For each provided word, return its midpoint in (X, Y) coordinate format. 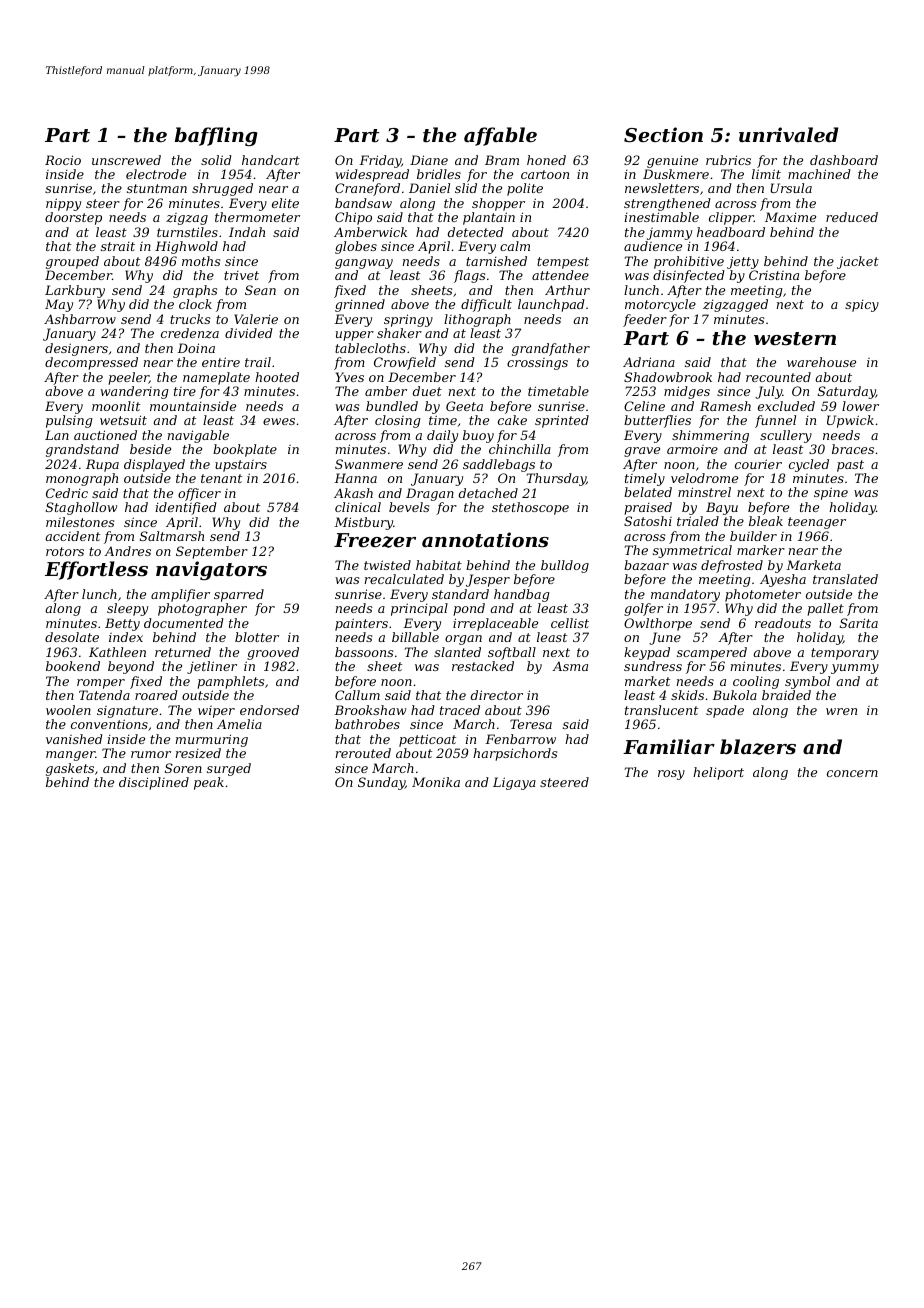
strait (118, 246)
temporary (845, 654)
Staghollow (82, 508)
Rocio (63, 160)
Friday (380, 161)
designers (76, 349)
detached (488, 493)
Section (663, 135)
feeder (645, 320)
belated (648, 492)
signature (127, 712)
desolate (72, 637)
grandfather (551, 349)
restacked (483, 666)
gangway (364, 264)
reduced (852, 217)
